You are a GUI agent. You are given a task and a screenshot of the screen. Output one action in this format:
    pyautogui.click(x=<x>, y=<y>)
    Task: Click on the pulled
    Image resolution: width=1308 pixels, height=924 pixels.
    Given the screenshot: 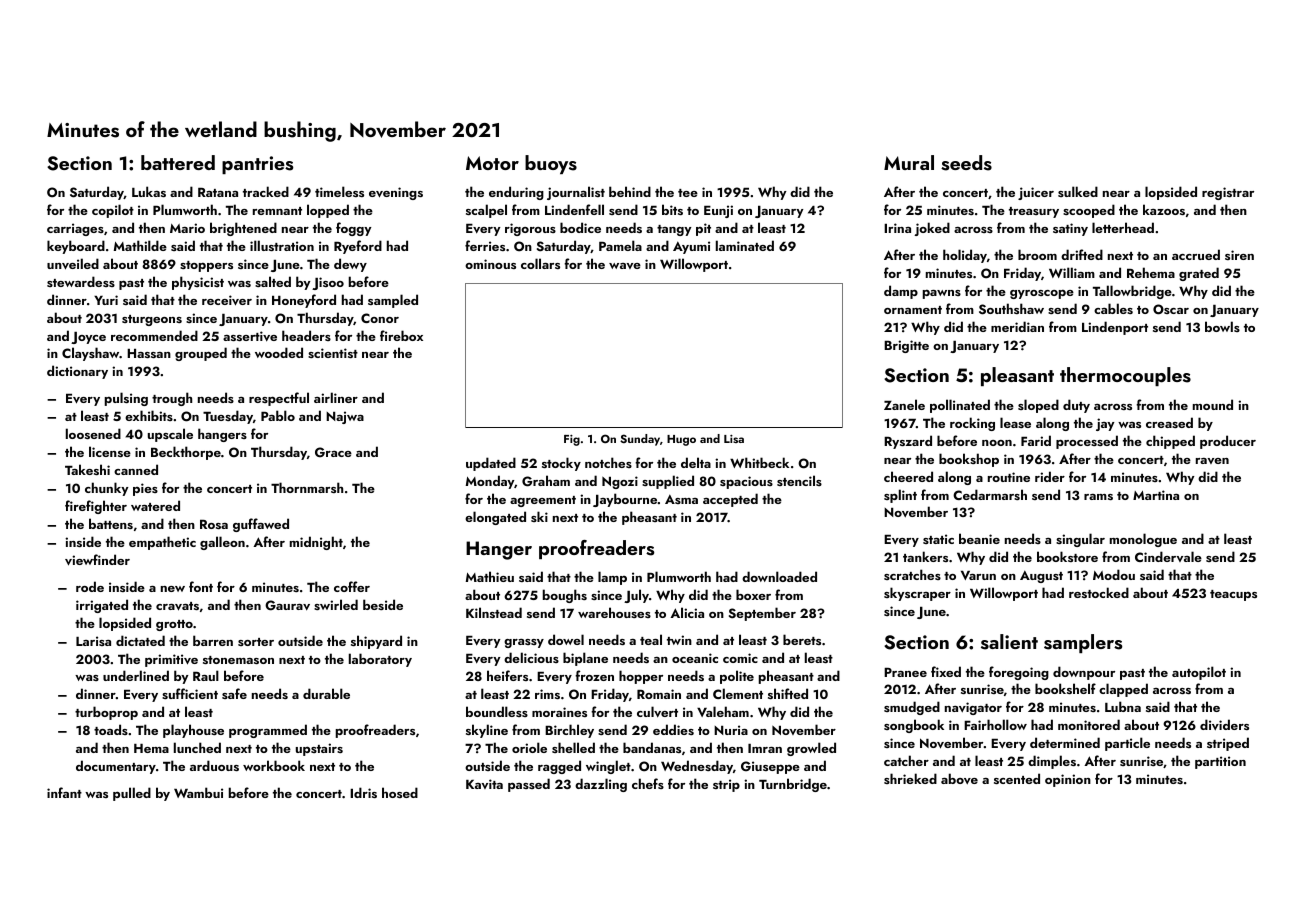 What is the action you would take?
    pyautogui.click(x=132, y=794)
